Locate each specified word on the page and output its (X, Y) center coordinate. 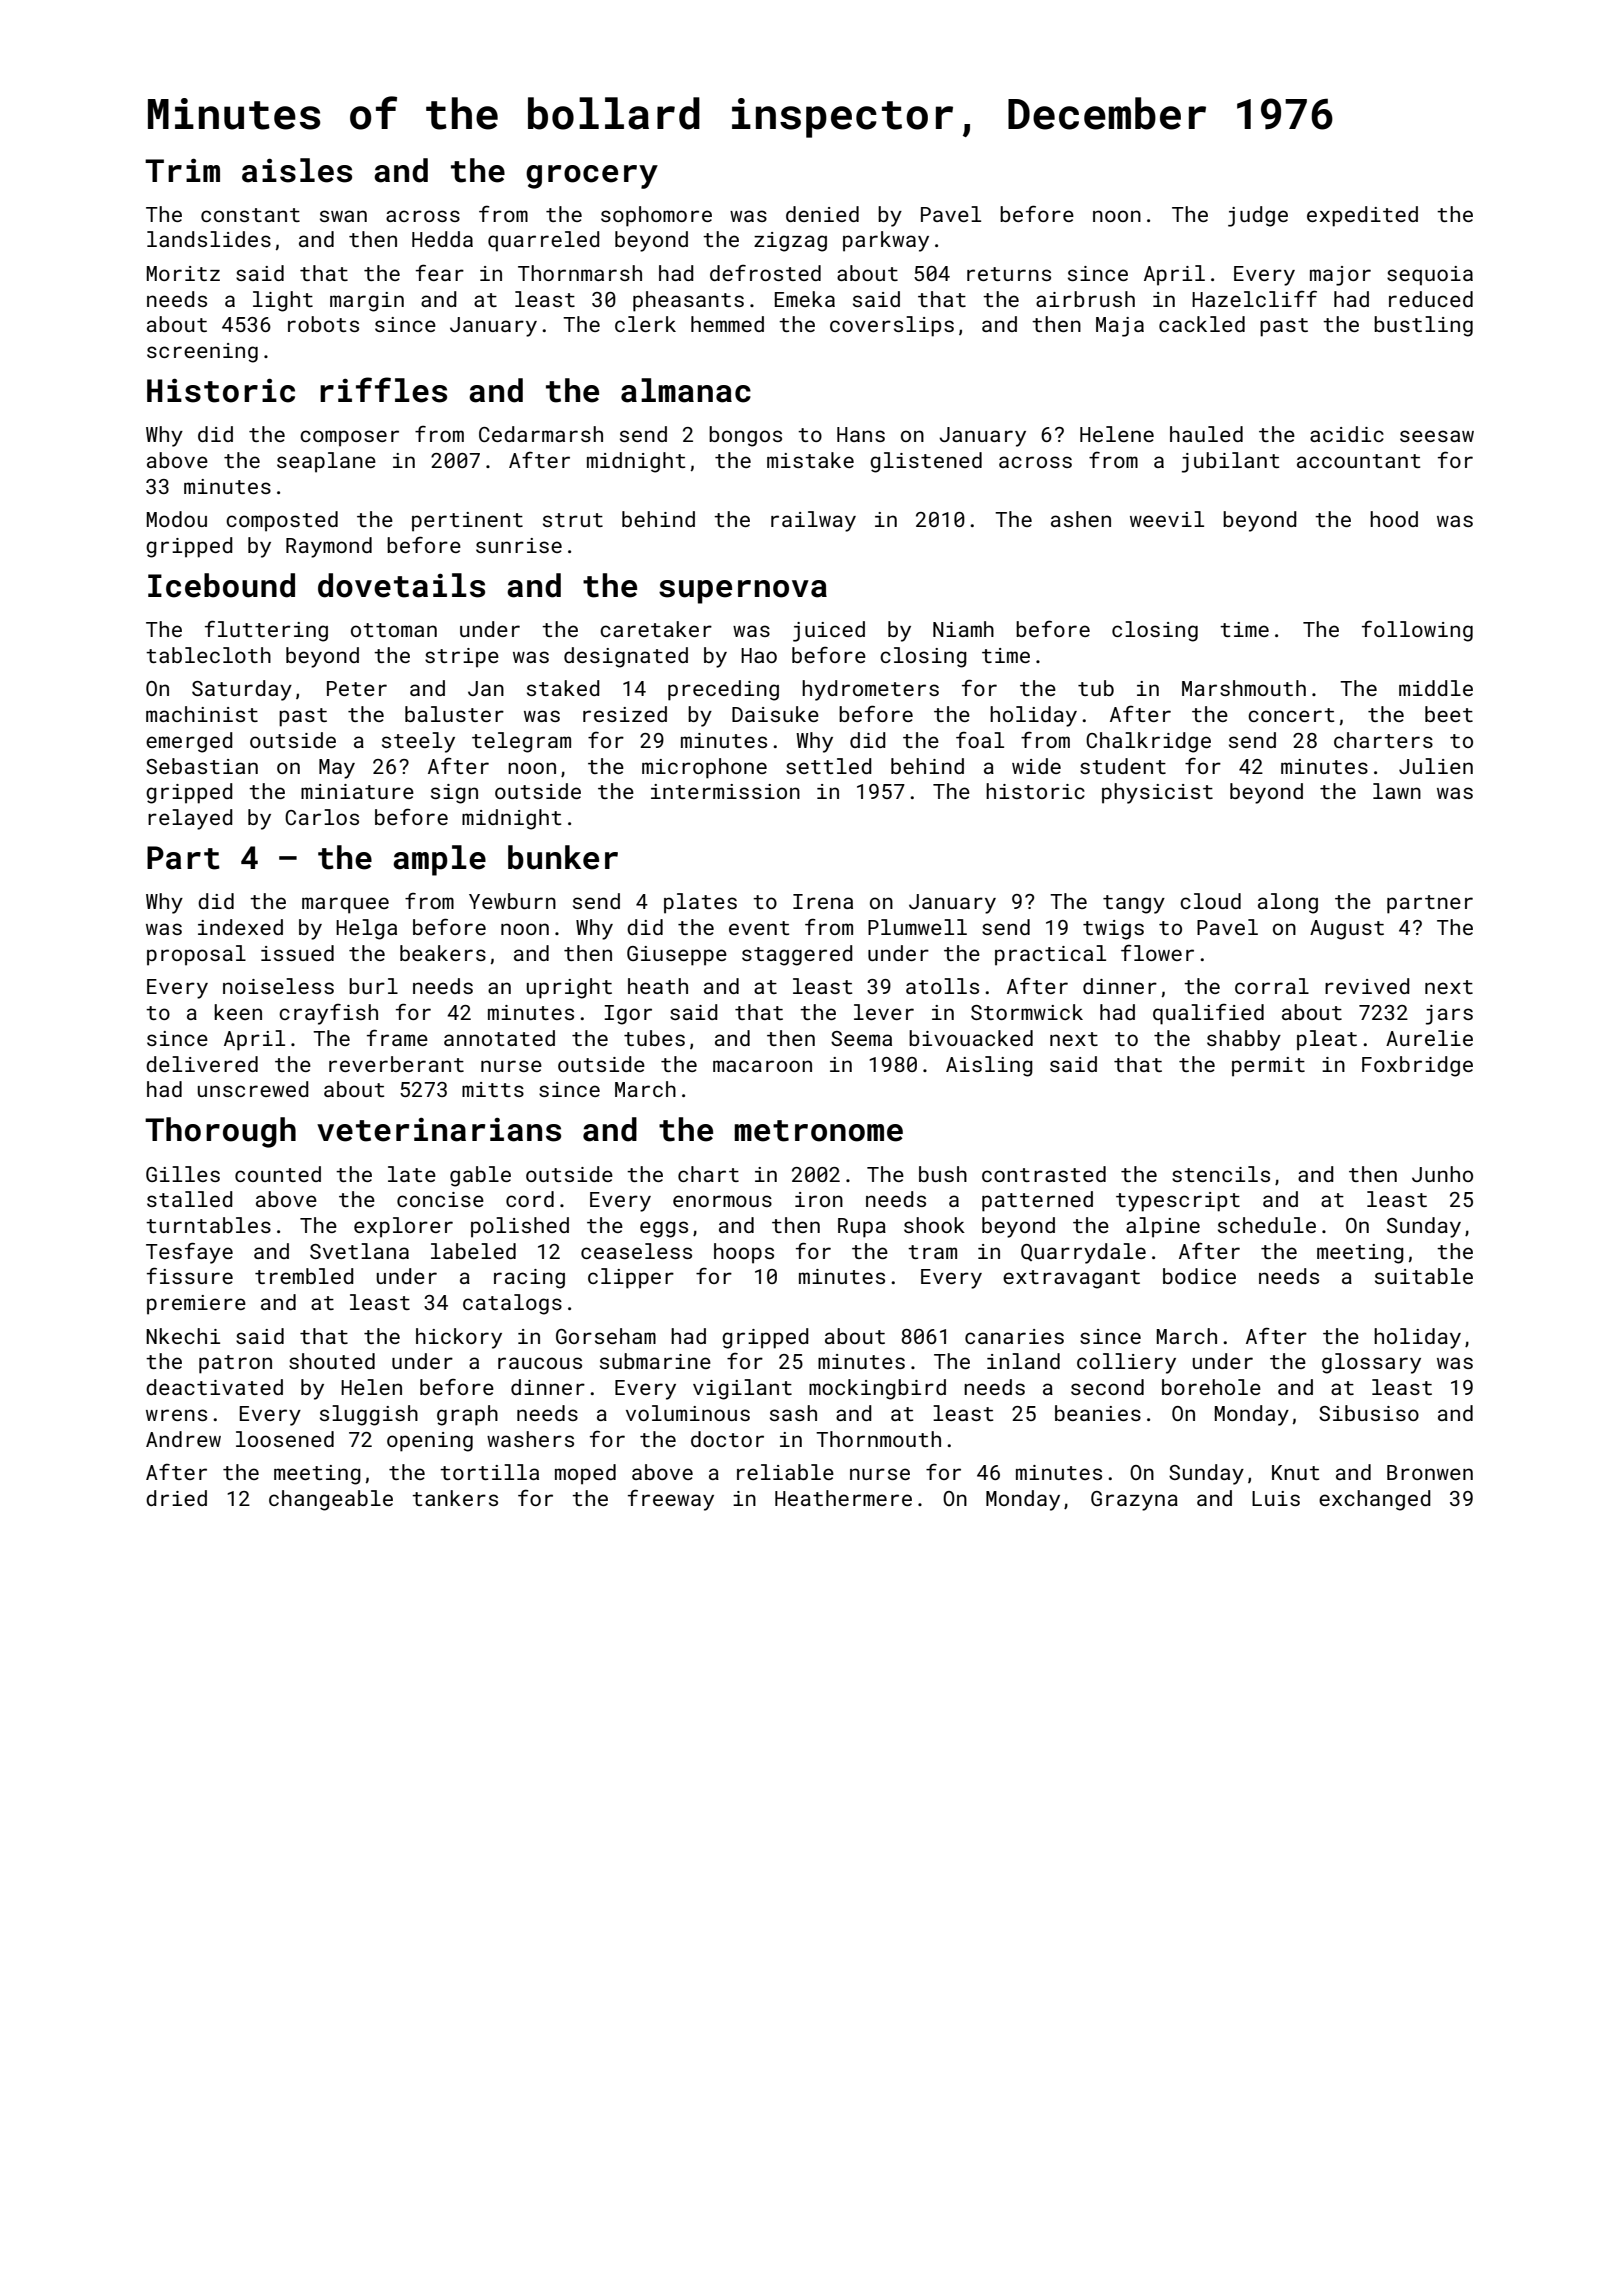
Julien (1436, 766)
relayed (190, 819)
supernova (743, 592)
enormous (722, 1201)
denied (822, 214)
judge (1258, 216)
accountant (1358, 461)
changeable (331, 1500)
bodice (1199, 1276)
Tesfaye (189, 1253)
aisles (297, 170)
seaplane (326, 462)
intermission (725, 791)
